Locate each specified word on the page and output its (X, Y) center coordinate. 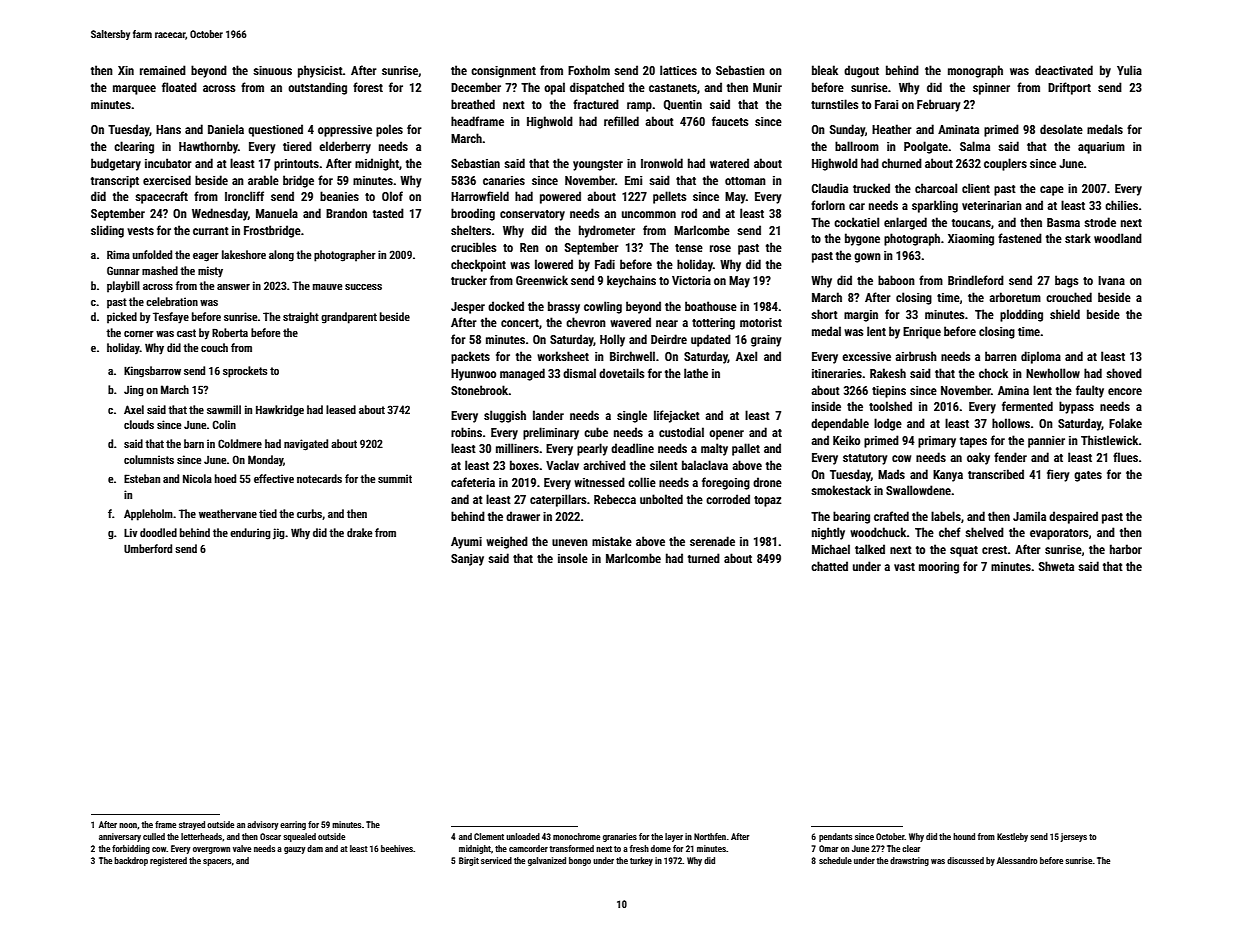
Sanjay (467, 560)
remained (163, 70)
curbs (309, 513)
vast (904, 567)
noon (128, 825)
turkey (641, 861)
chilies (1121, 205)
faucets (730, 121)
